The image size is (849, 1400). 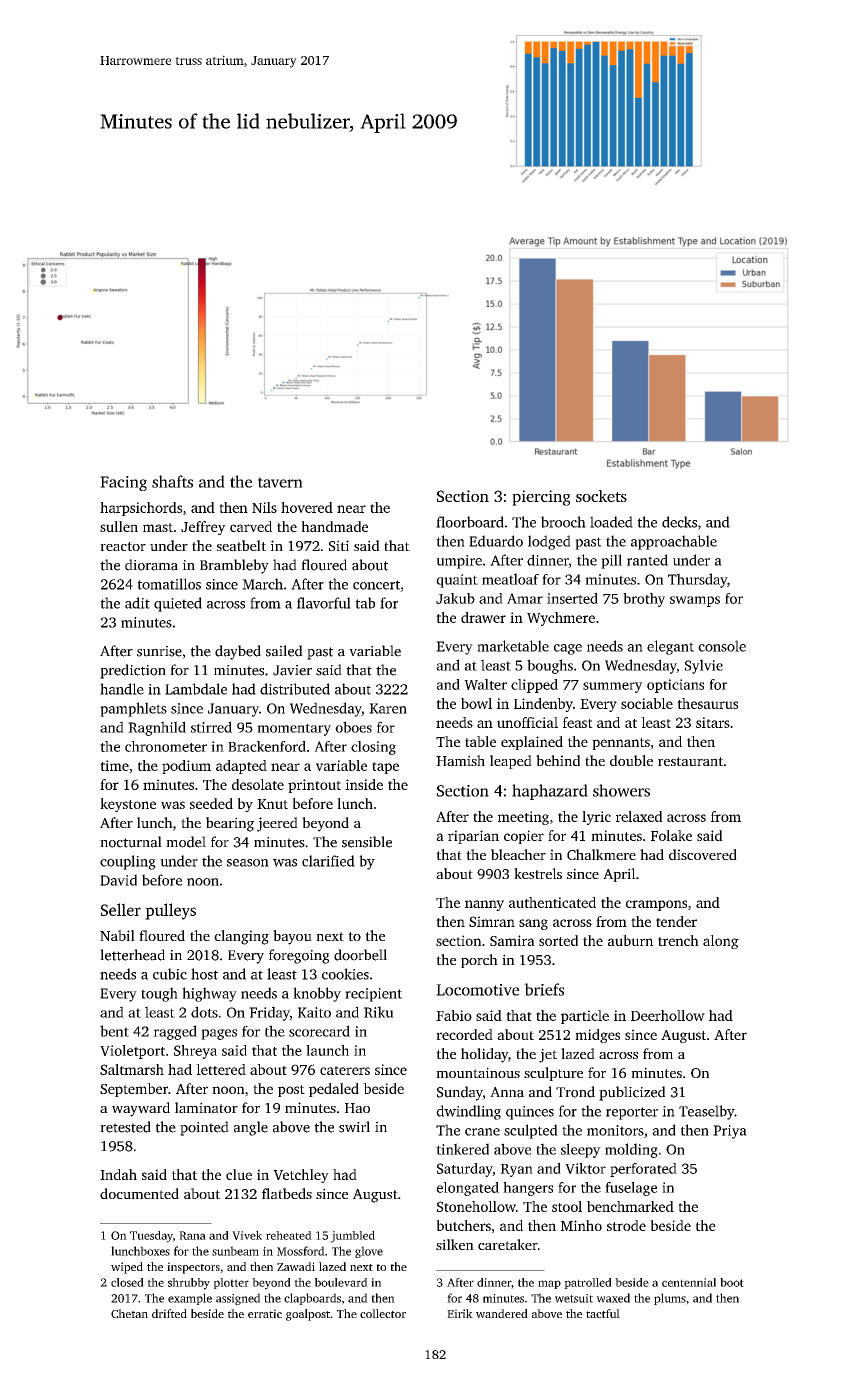 I want to click on tactful, so click(x=603, y=1313).
